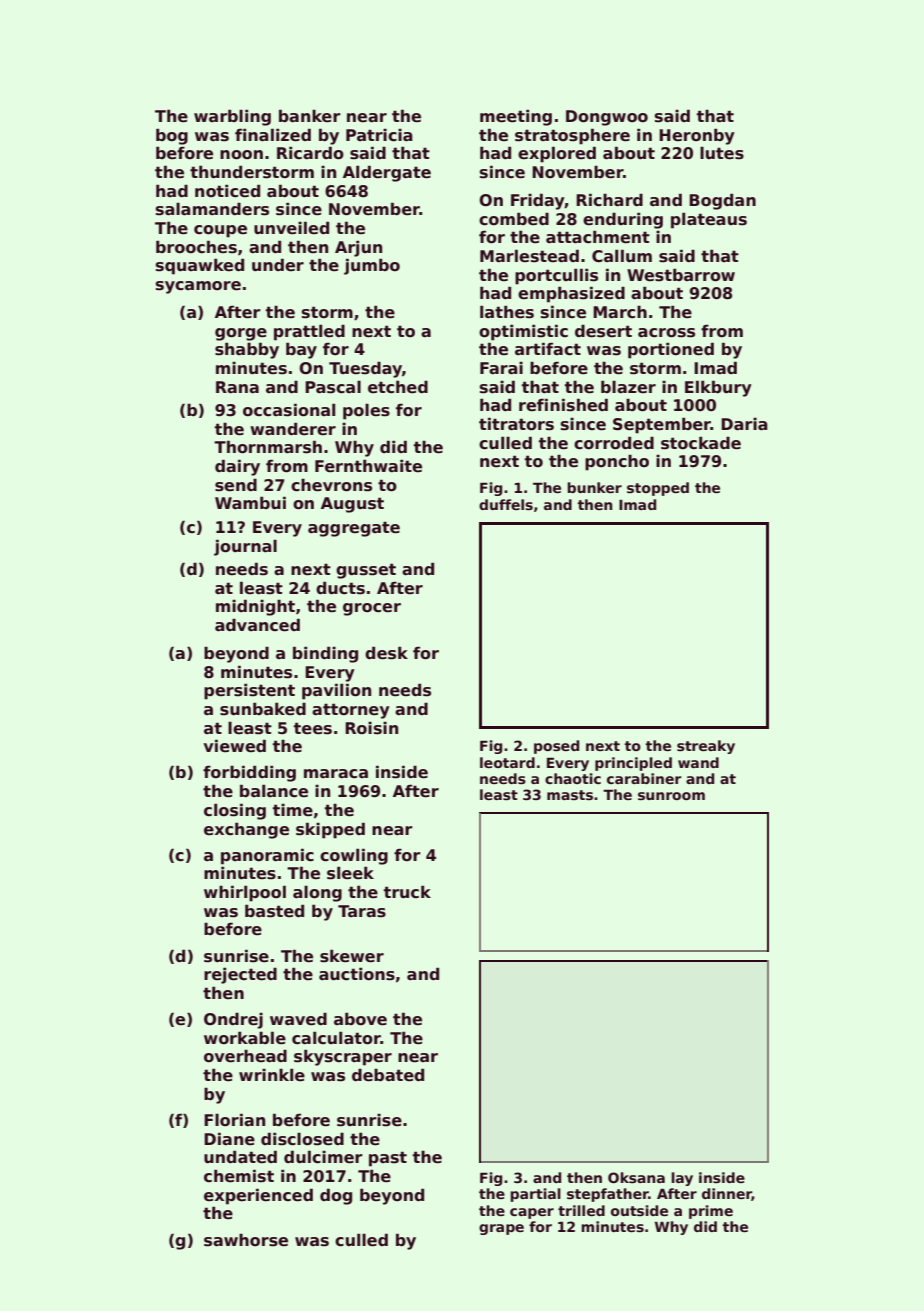 The image size is (924, 1311). I want to click on persistent, so click(249, 691).
